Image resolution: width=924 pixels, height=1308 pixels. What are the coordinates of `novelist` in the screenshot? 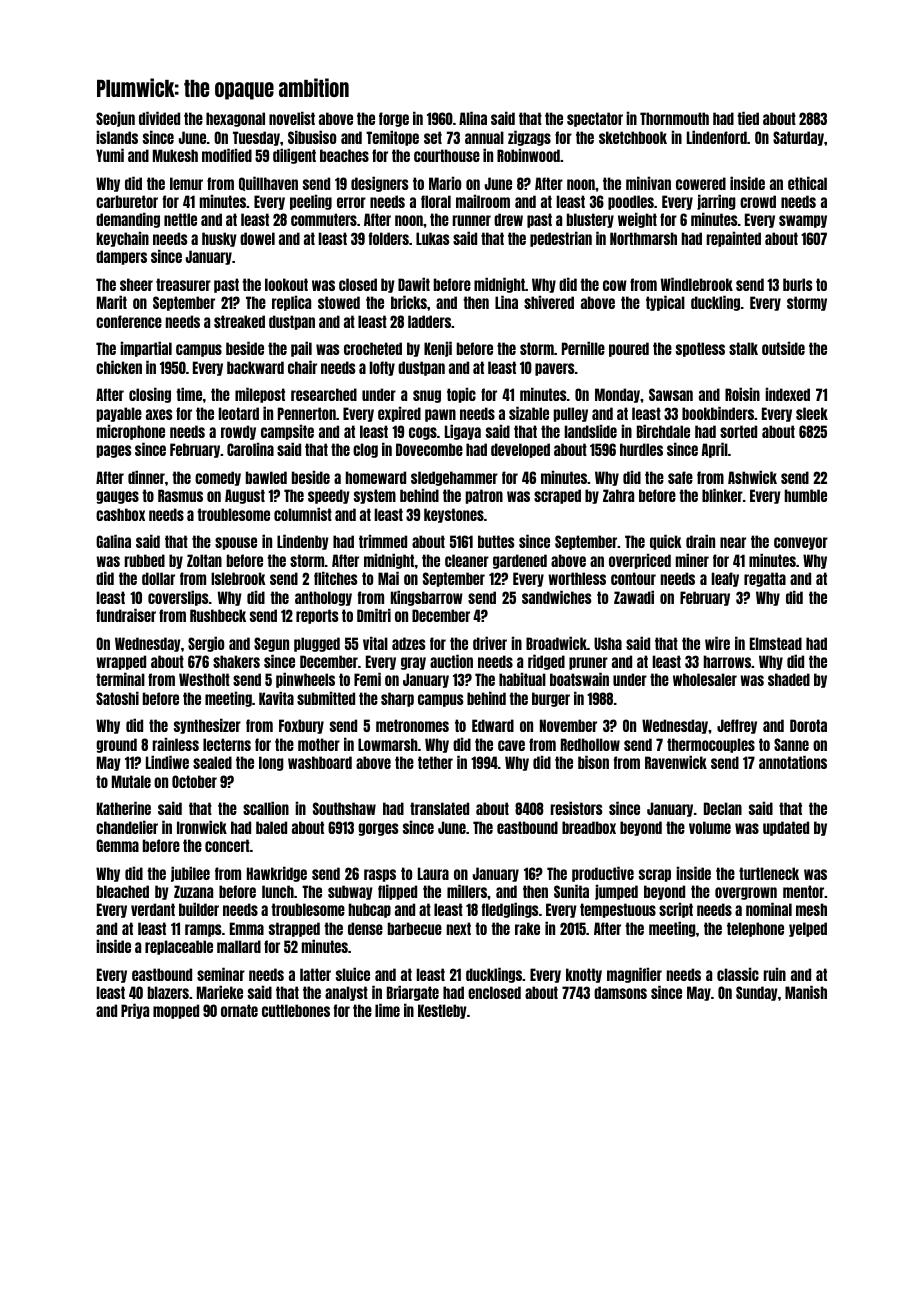 It's located at (292, 118).
